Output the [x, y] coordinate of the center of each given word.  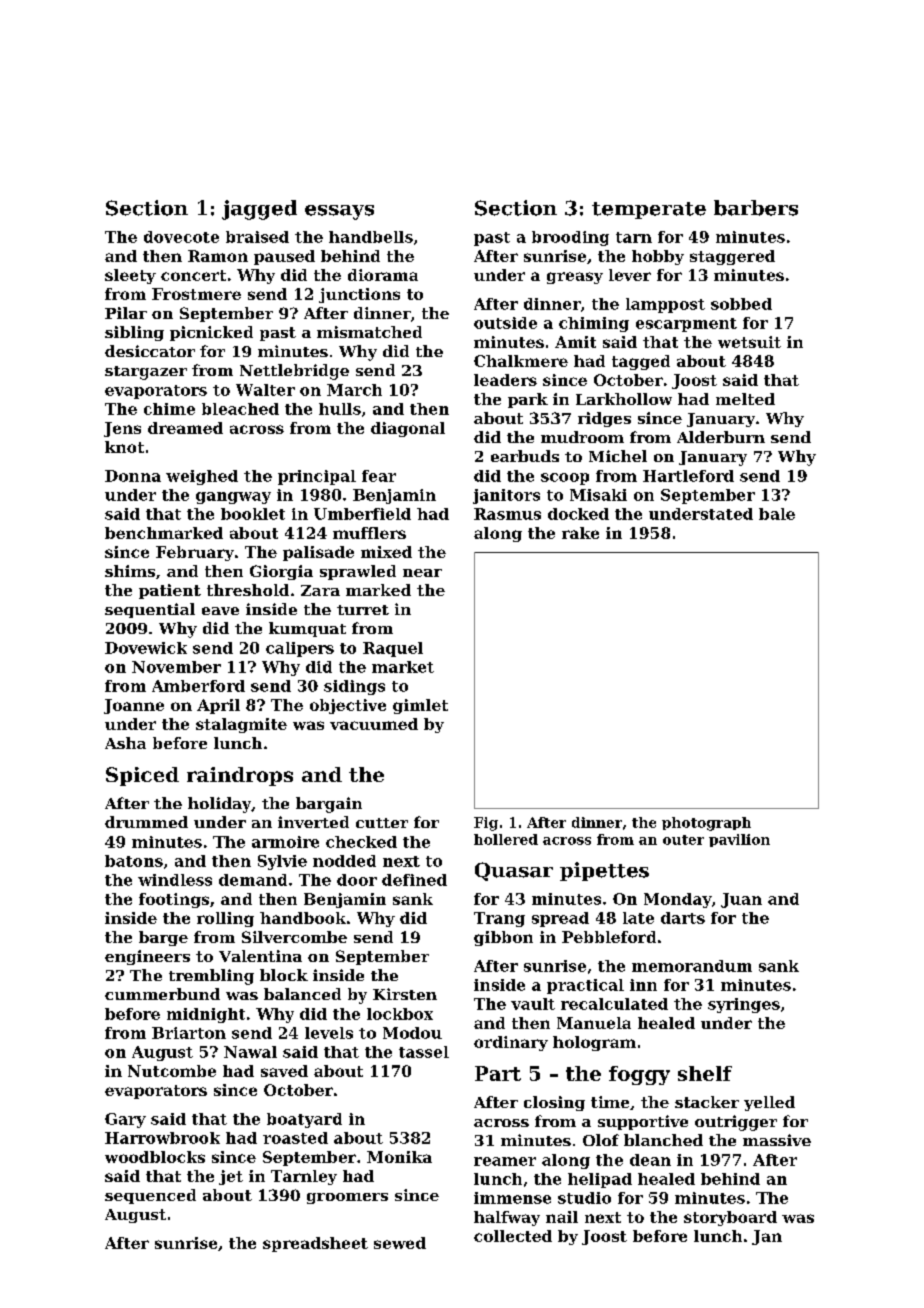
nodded [344, 861]
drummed [146, 822]
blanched [663, 1140]
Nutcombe [172, 1071]
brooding [570, 238]
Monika [399, 1157]
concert [193, 275]
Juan [741, 900]
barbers [756, 208]
